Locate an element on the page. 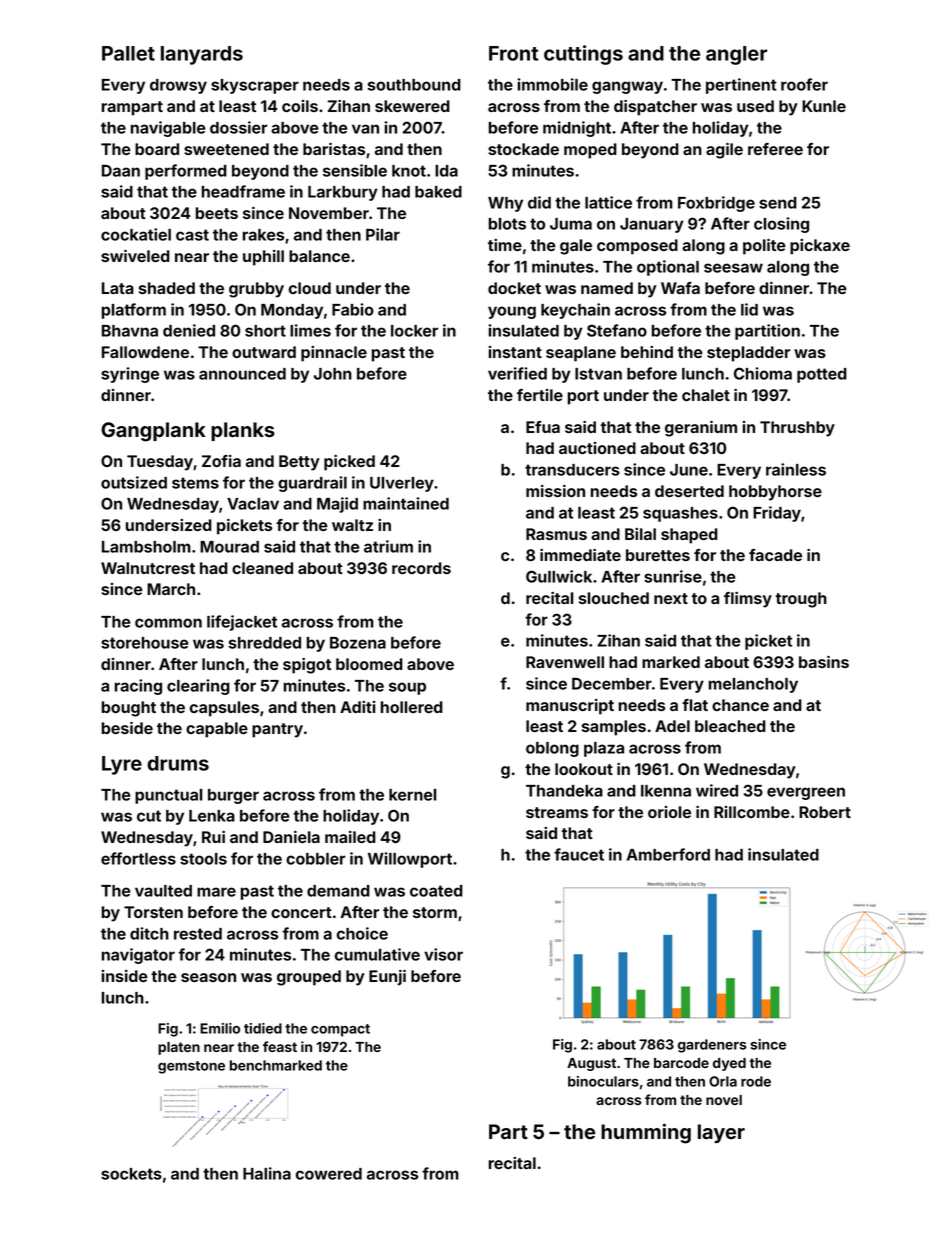 The image size is (952, 1233). burettes is located at coordinates (658, 555).
